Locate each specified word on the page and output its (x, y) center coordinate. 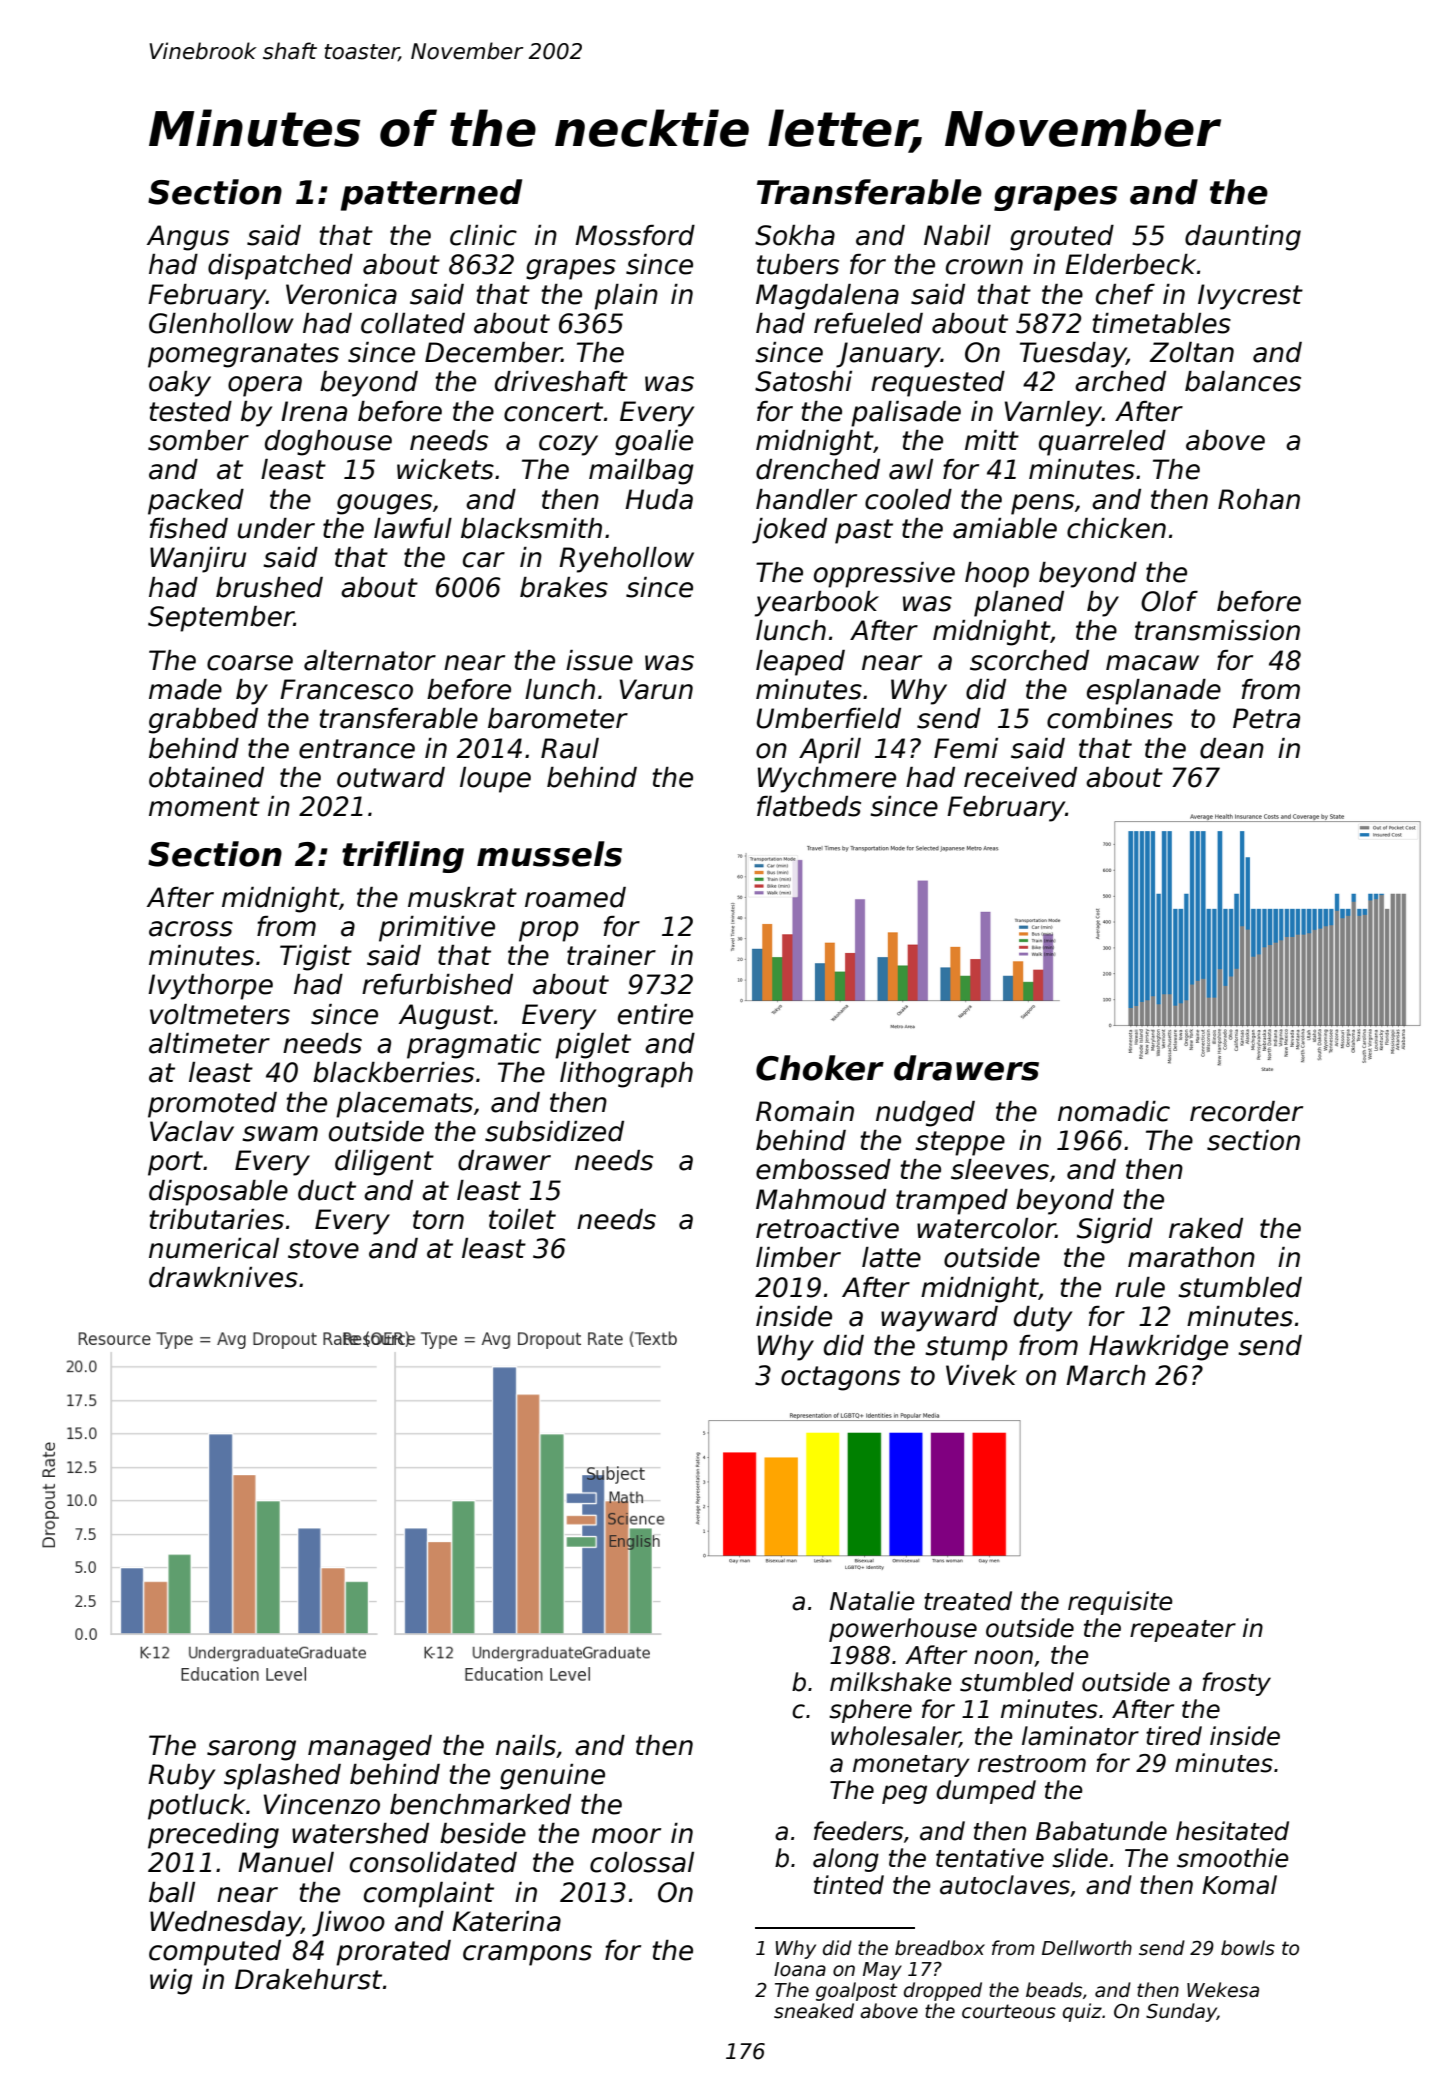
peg (904, 1794)
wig (171, 1982)
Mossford (635, 235)
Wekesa (1223, 1990)
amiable (1005, 528)
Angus (188, 238)
